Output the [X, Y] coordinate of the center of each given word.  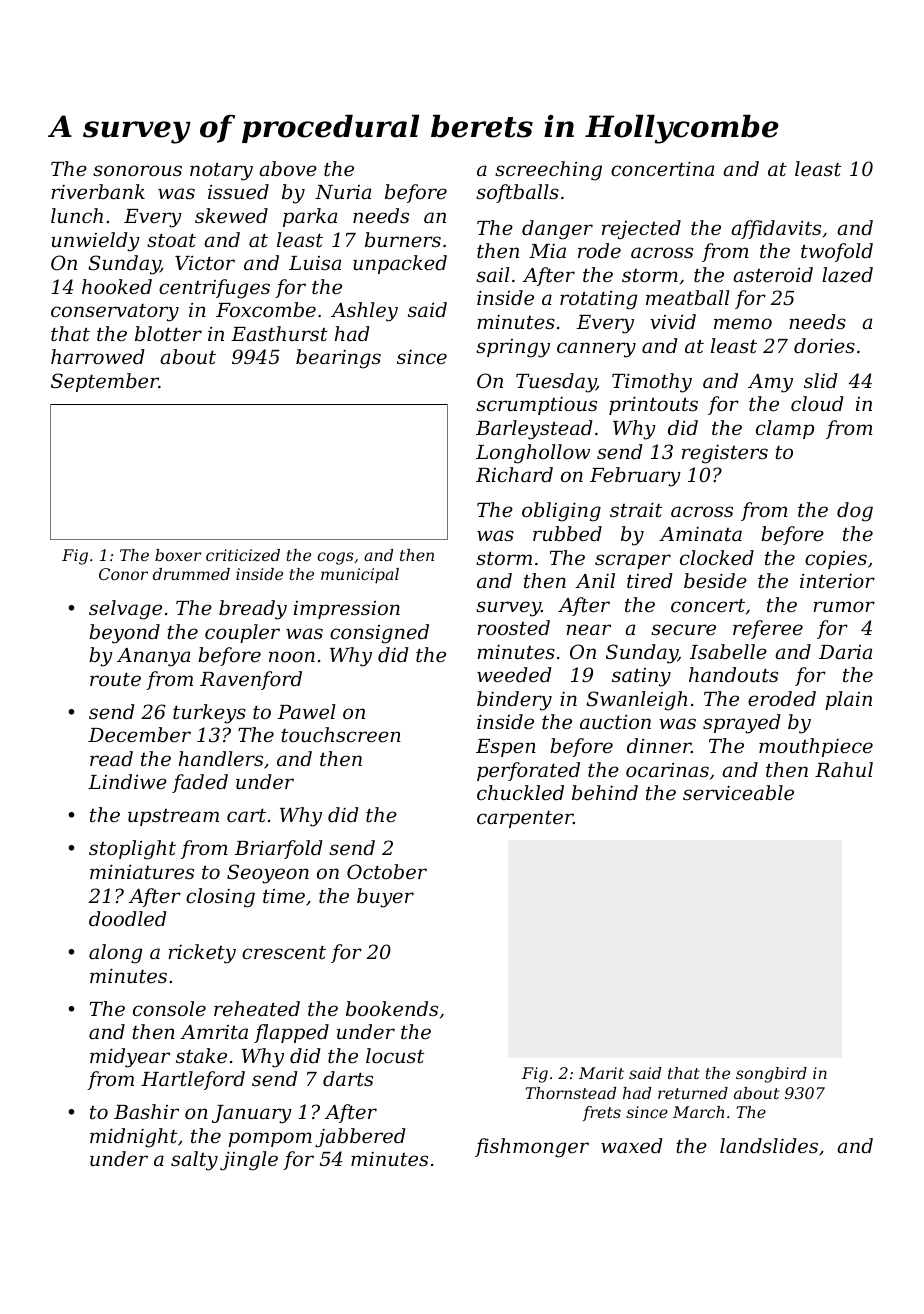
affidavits [776, 229]
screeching [548, 171]
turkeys [209, 714]
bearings [338, 359]
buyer [385, 898]
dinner [659, 745]
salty [194, 1161]
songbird [771, 1075]
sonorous [137, 170]
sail [493, 274]
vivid [673, 321]
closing [220, 898]
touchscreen [341, 734]
